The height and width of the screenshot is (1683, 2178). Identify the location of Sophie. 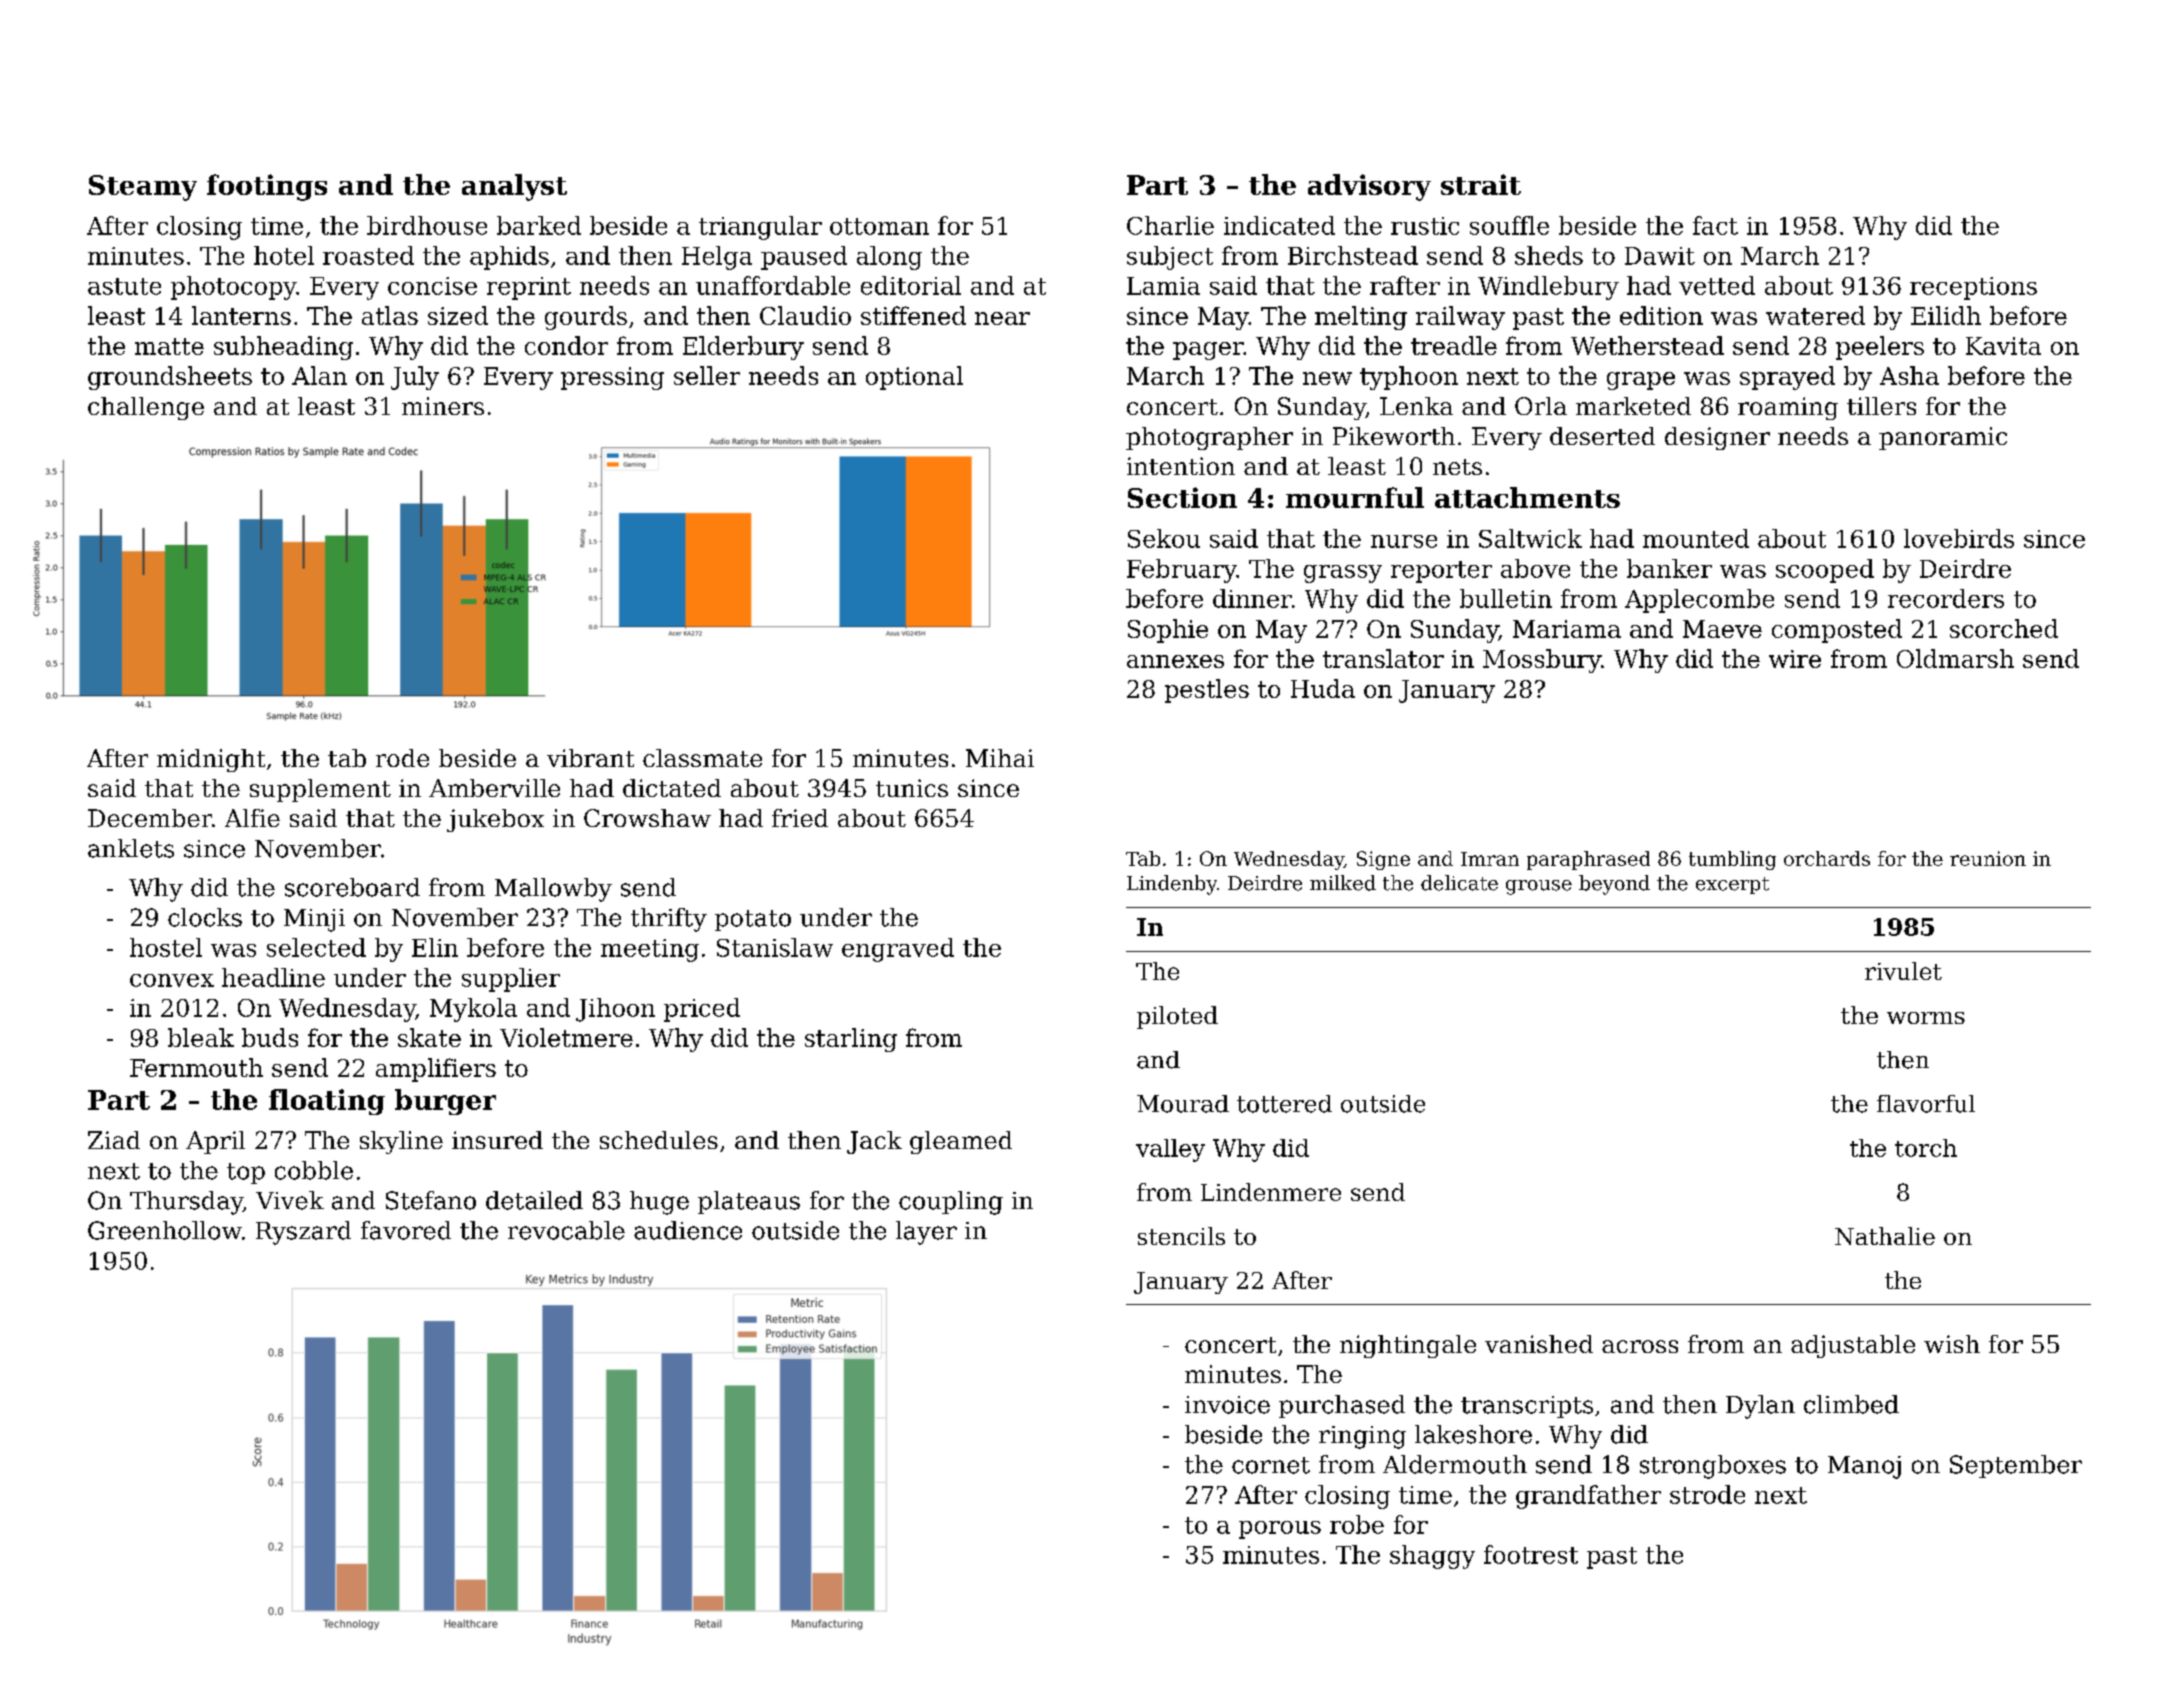
(1168, 631).
